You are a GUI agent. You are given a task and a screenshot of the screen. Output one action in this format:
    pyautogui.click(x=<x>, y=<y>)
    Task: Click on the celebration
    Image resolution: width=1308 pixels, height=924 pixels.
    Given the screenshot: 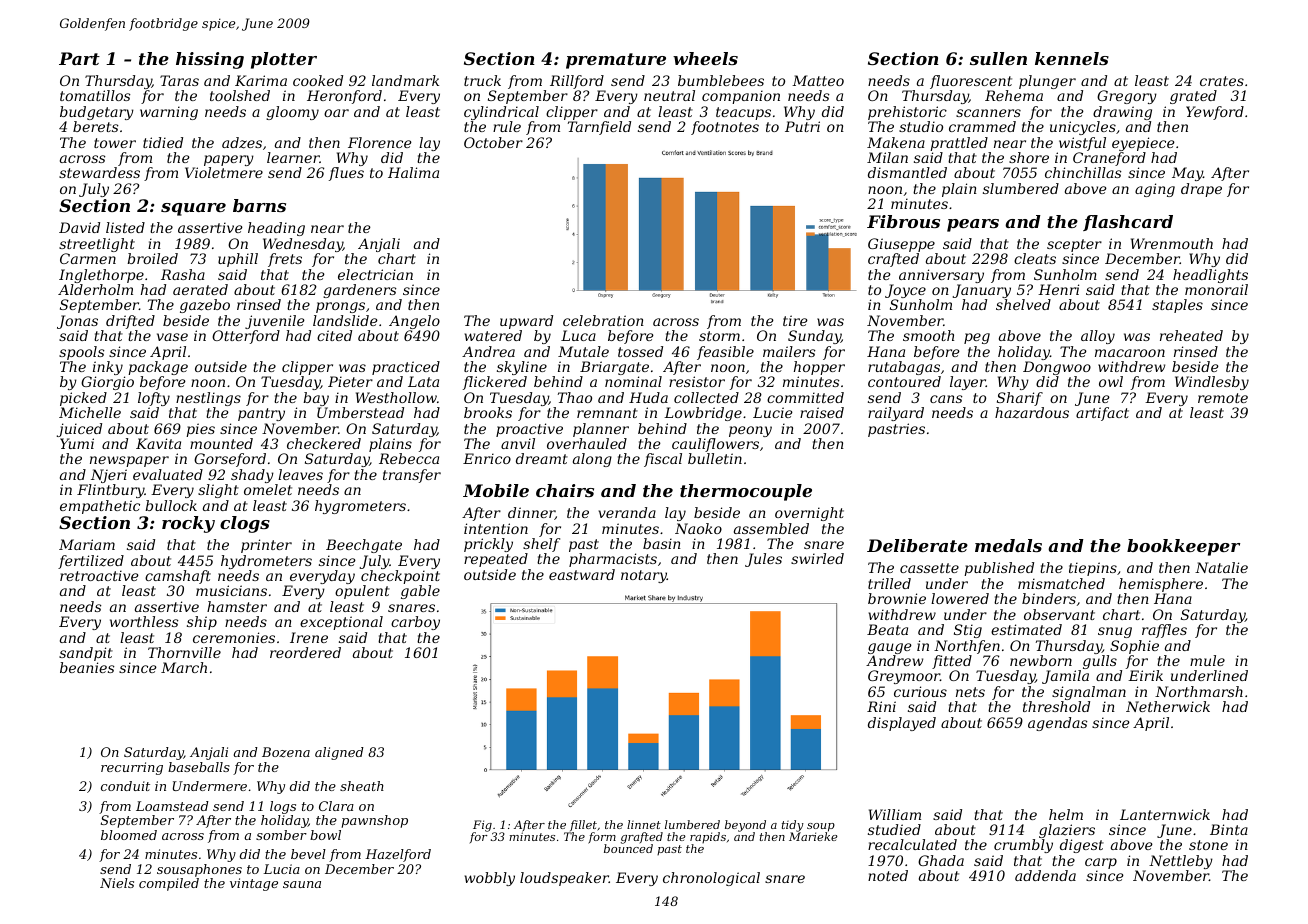 What is the action you would take?
    pyautogui.click(x=603, y=320)
